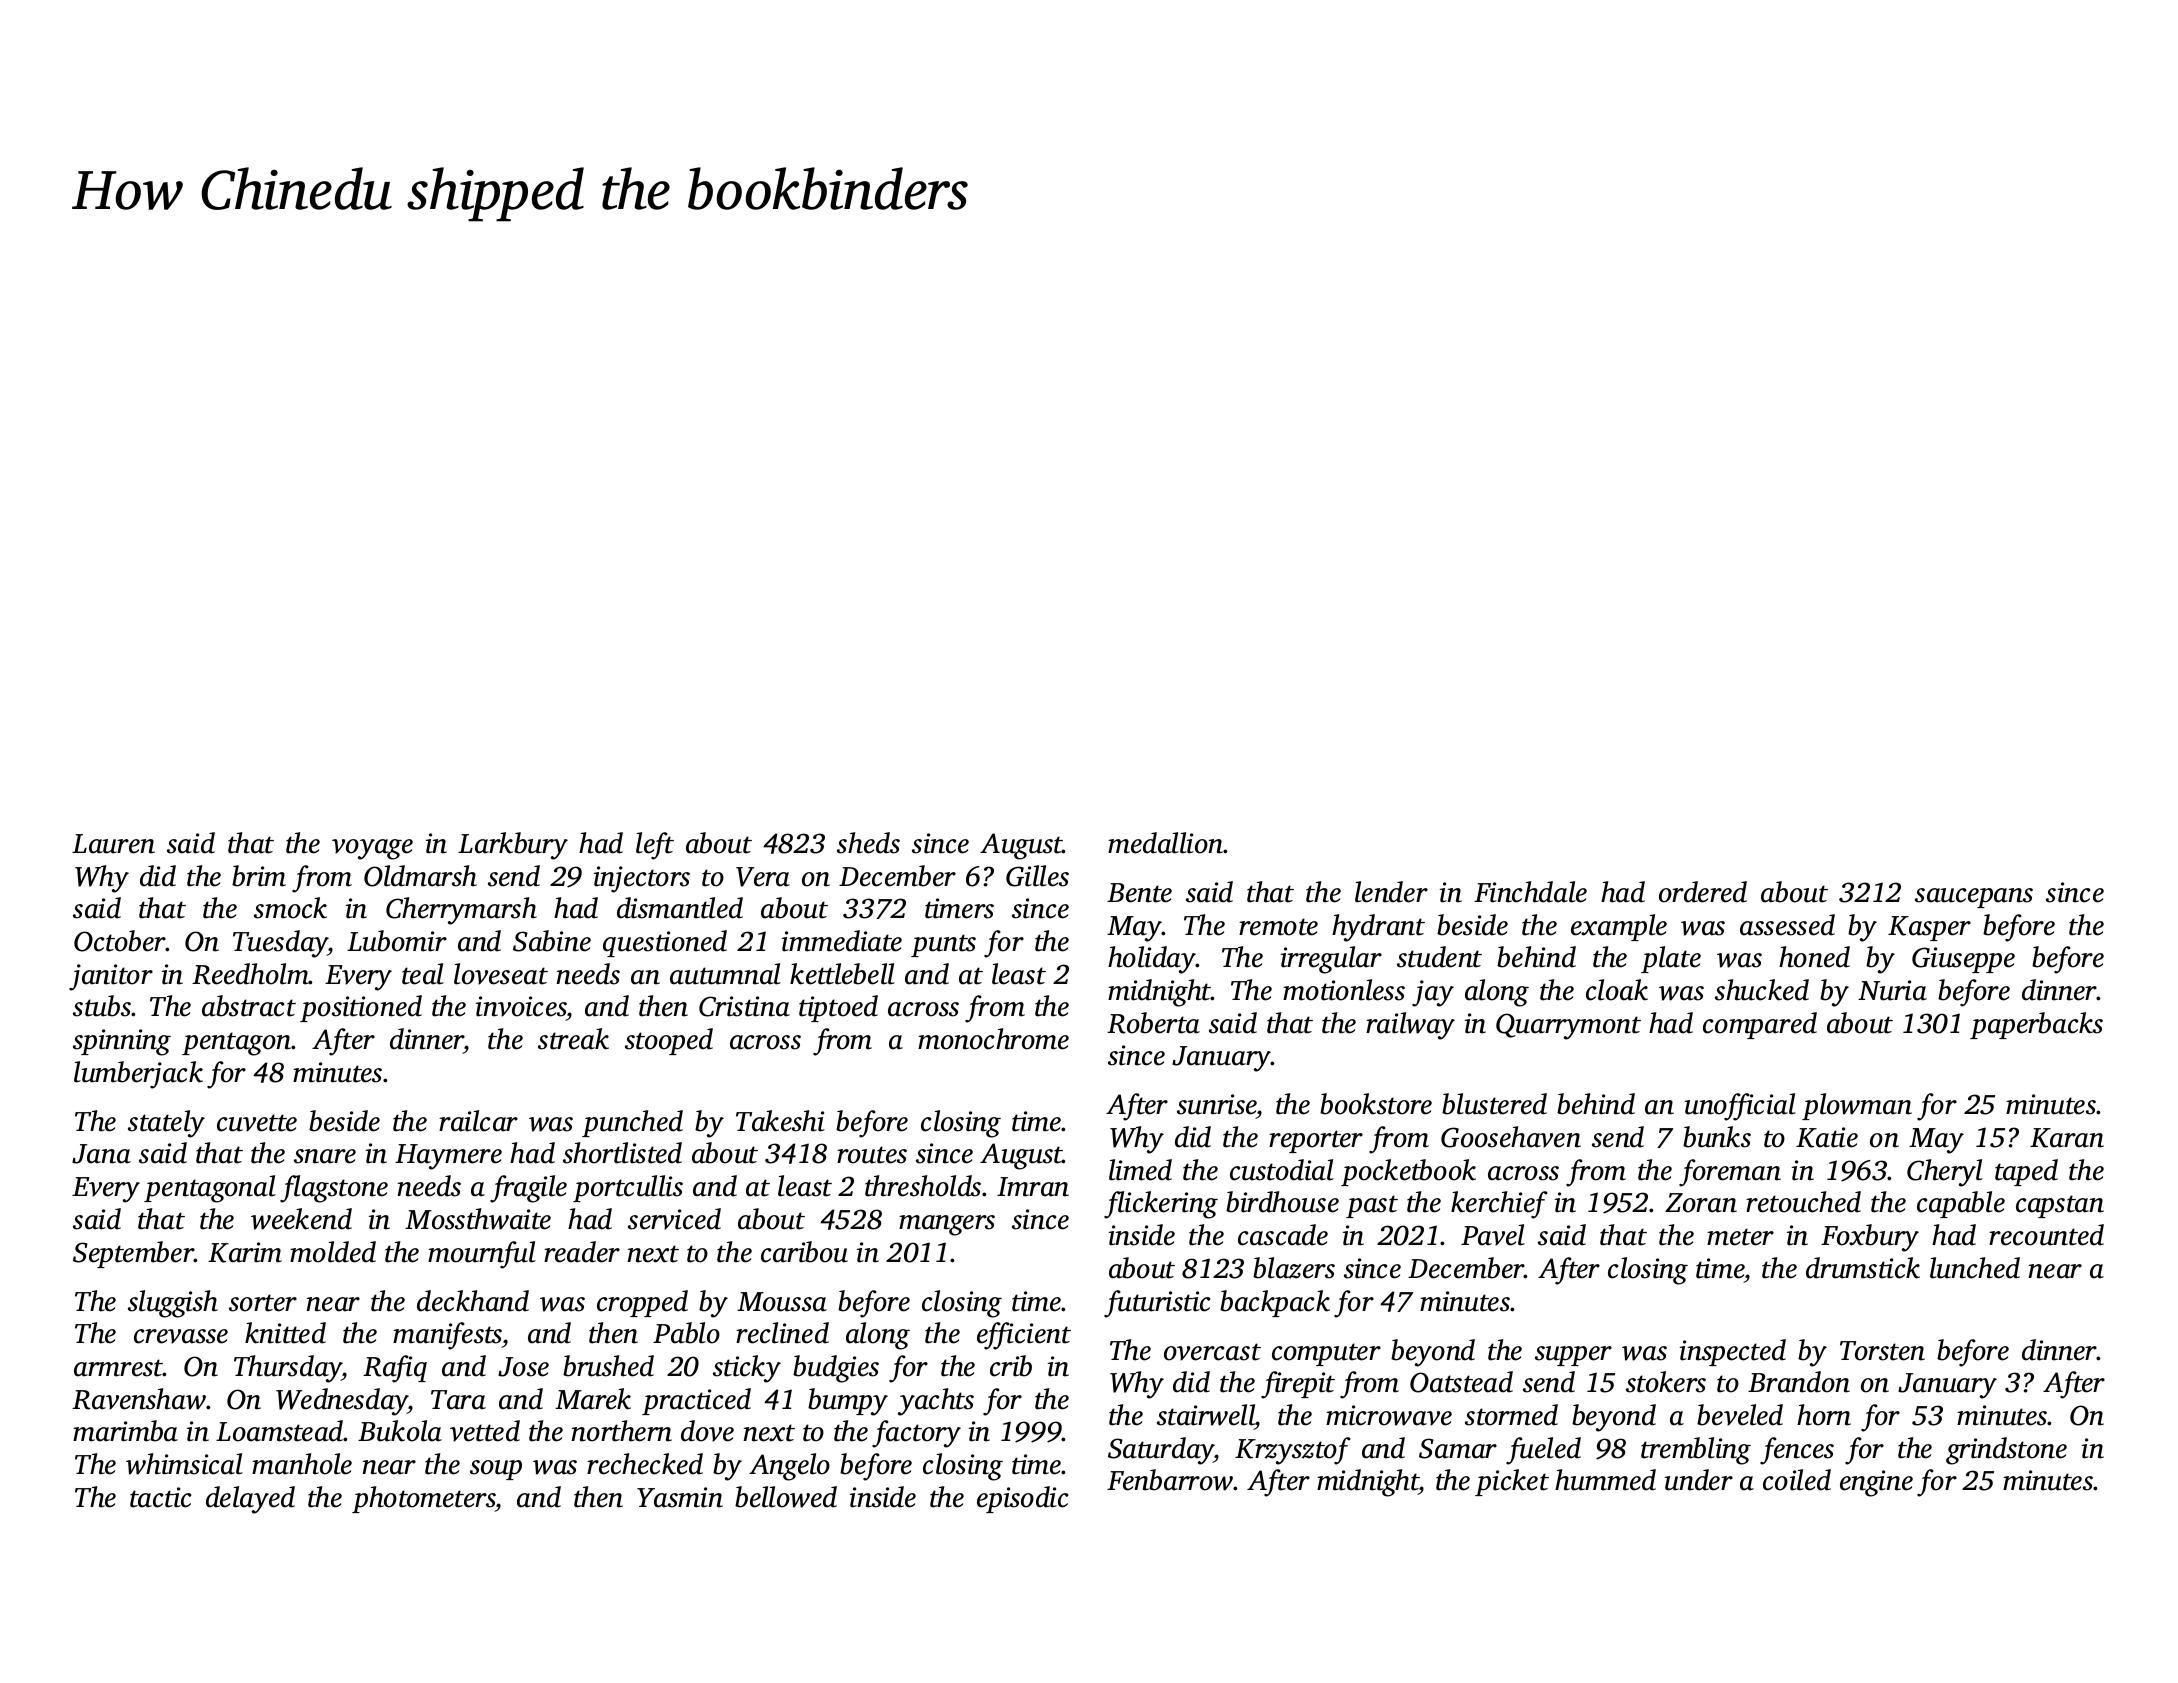 The width and height of the screenshot is (2178, 1683). I want to click on saucepans, so click(1974, 898).
